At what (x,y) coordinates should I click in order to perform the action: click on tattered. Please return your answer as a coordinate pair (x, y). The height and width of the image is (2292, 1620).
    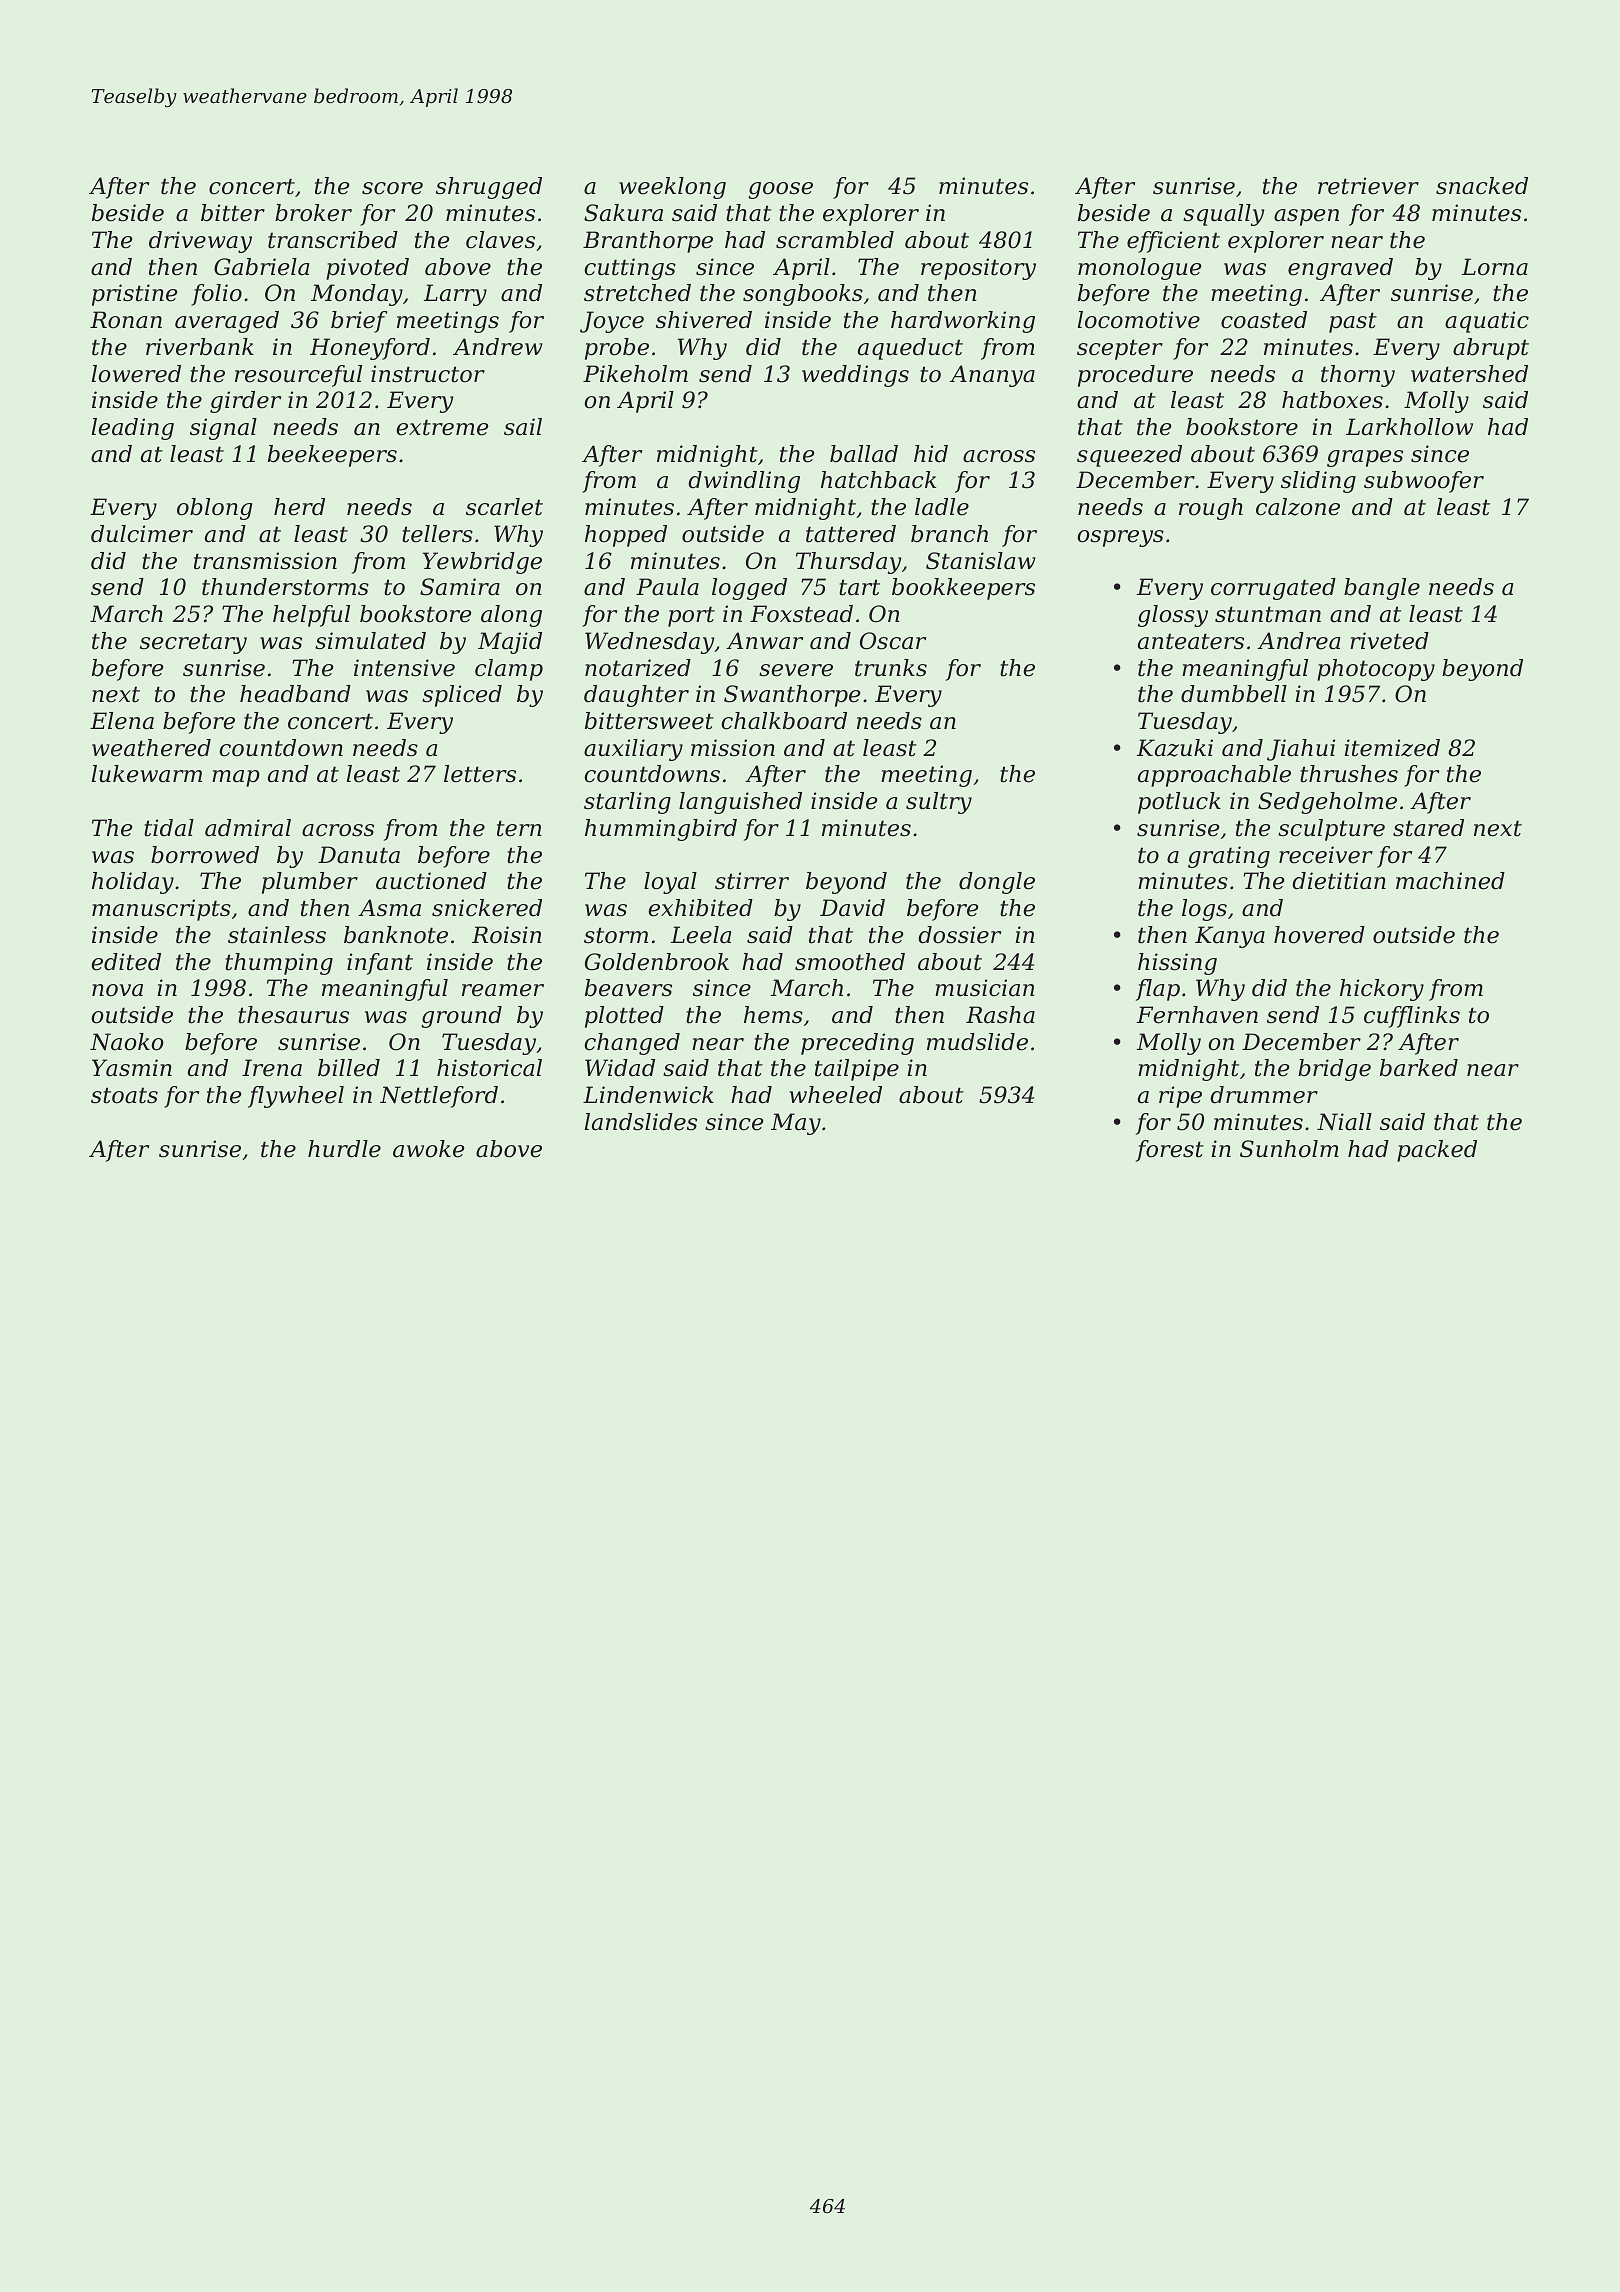
    Looking at the image, I should click on (851, 534).
